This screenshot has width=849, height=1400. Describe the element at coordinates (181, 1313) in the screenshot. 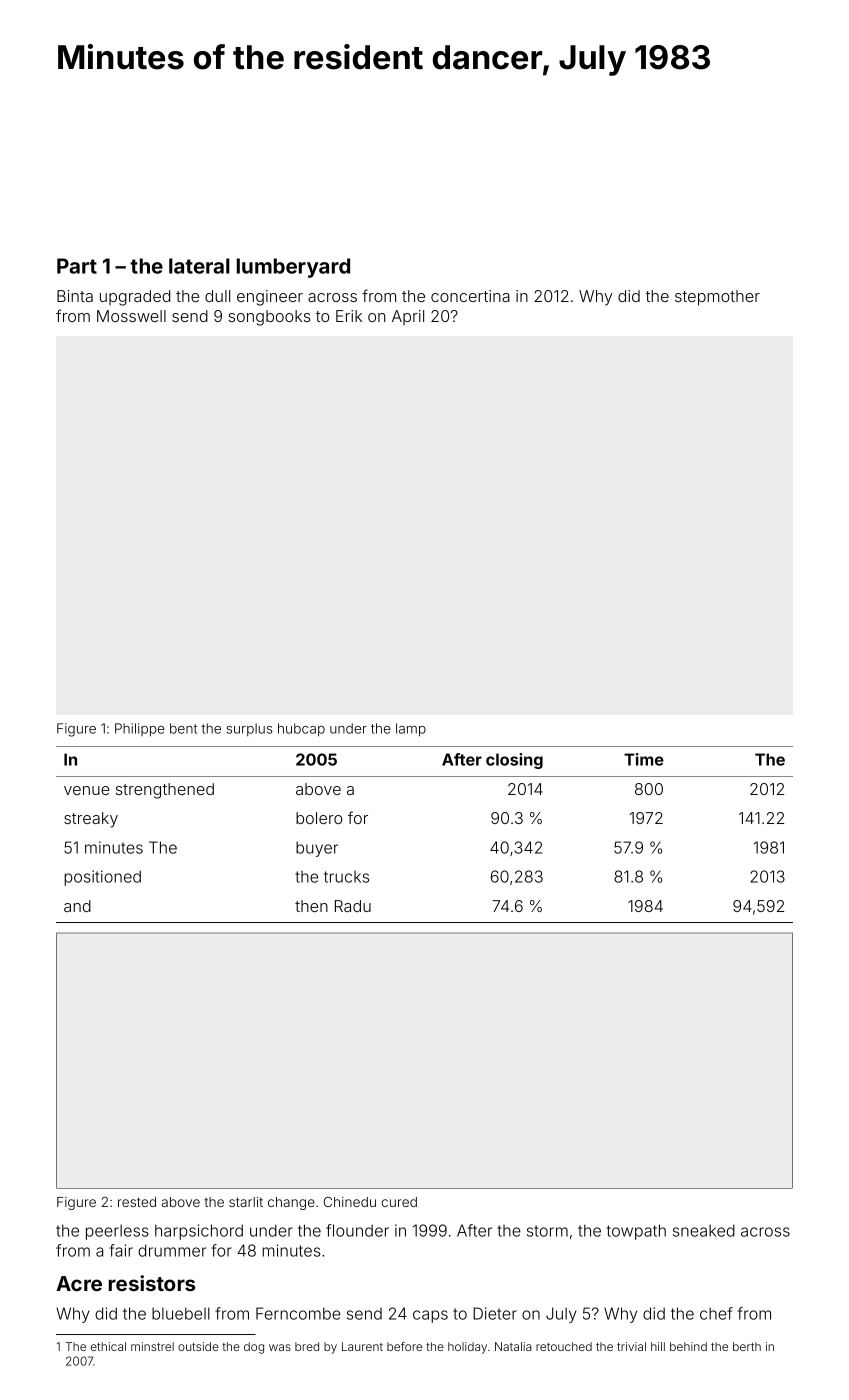

I see `bluebell` at that location.
